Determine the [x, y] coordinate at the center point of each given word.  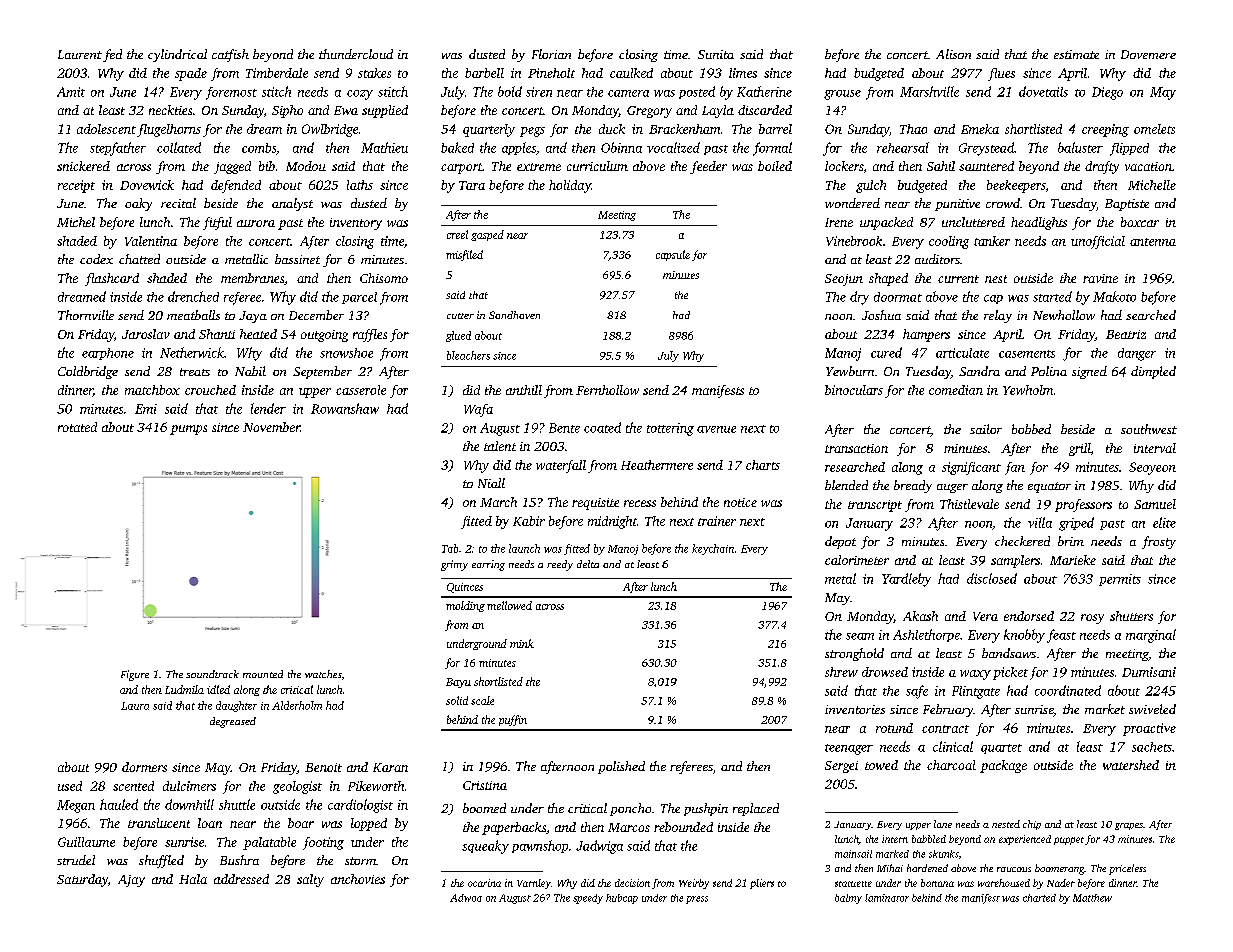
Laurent [80, 54]
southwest [1149, 429]
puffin [513, 720]
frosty [1159, 542]
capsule [673, 255]
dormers [144, 767]
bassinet [297, 259]
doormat [898, 297]
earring [488, 565]
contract [945, 729]
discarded [765, 110]
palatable [269, 843]
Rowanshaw [345, 408]
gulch [871, 186]
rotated [77, 427]
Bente [564, 428]
